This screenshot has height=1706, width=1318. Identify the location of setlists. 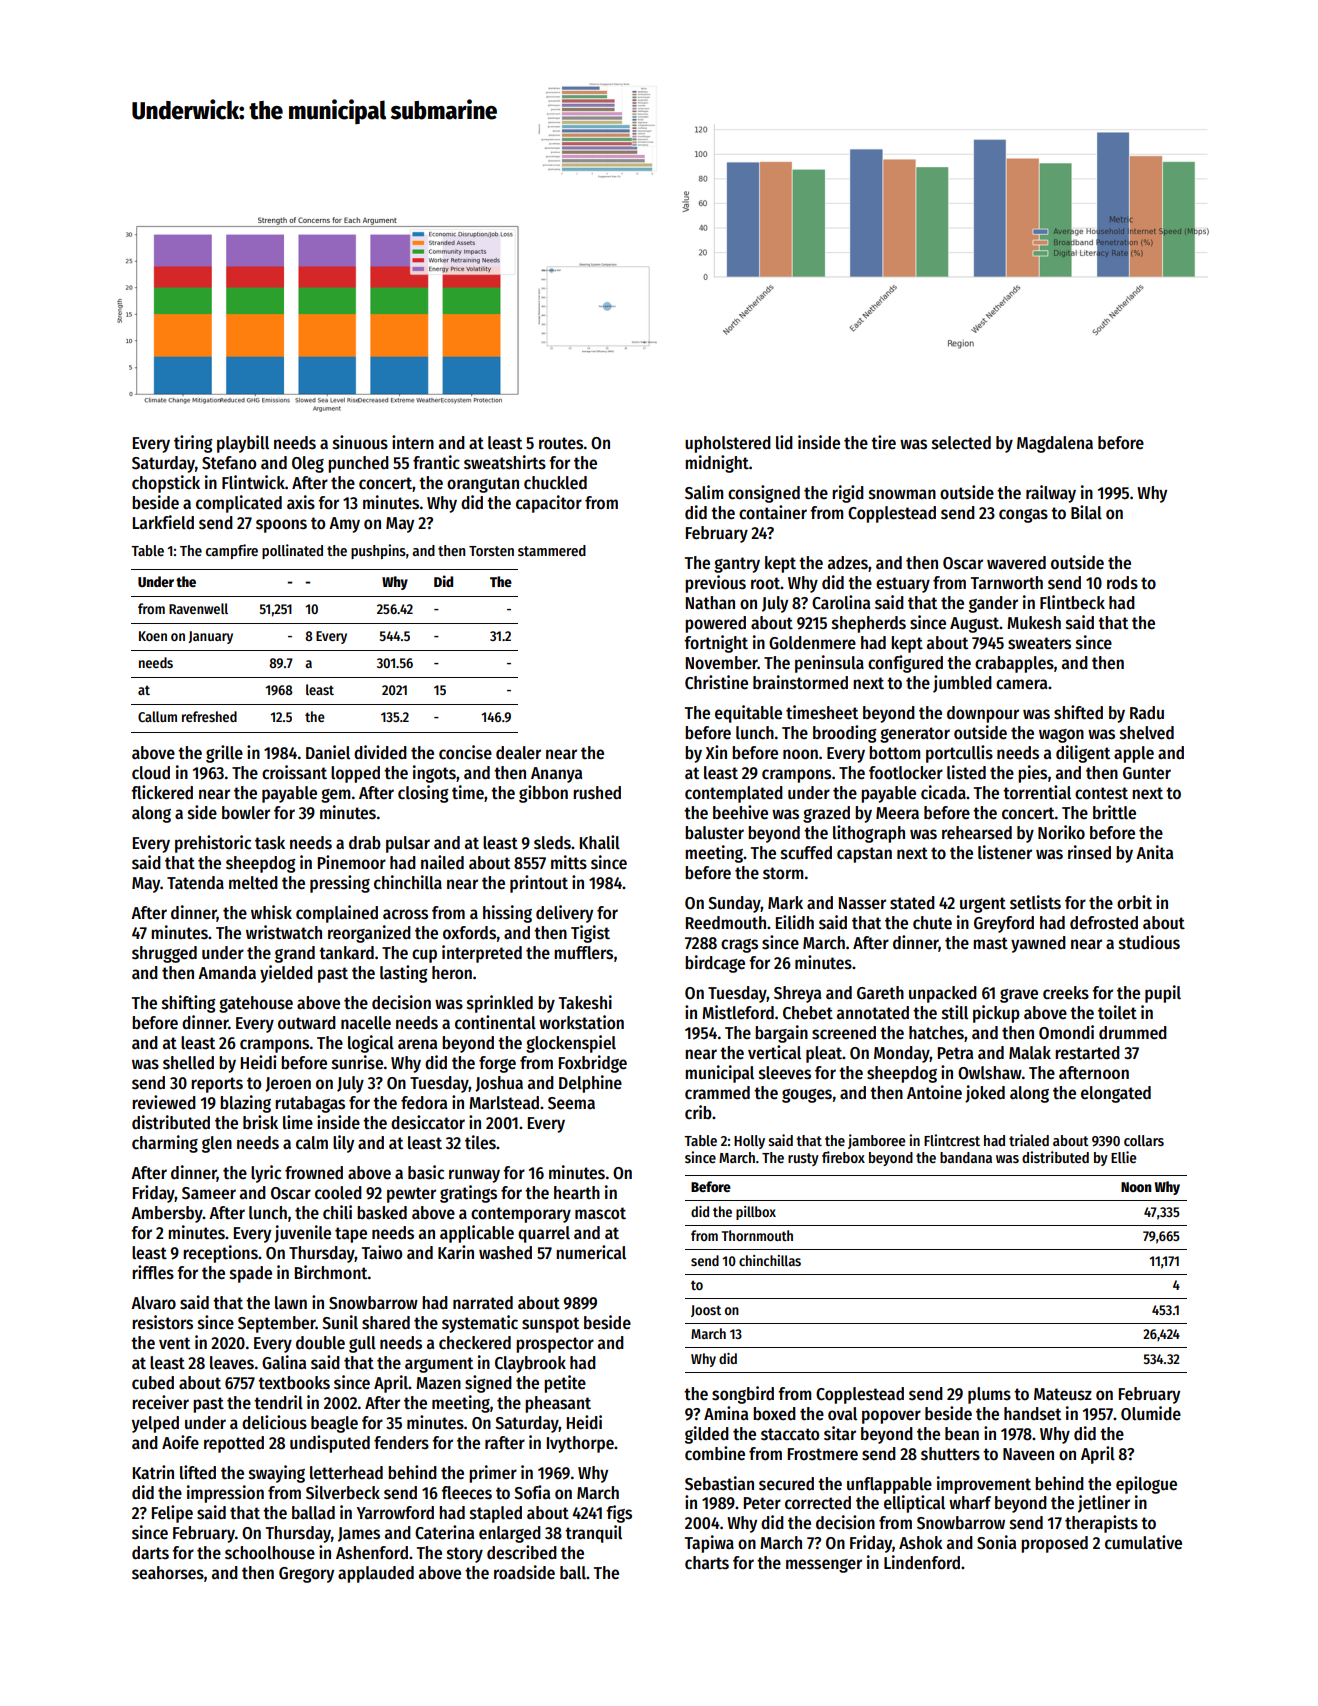
(1035, 902).
